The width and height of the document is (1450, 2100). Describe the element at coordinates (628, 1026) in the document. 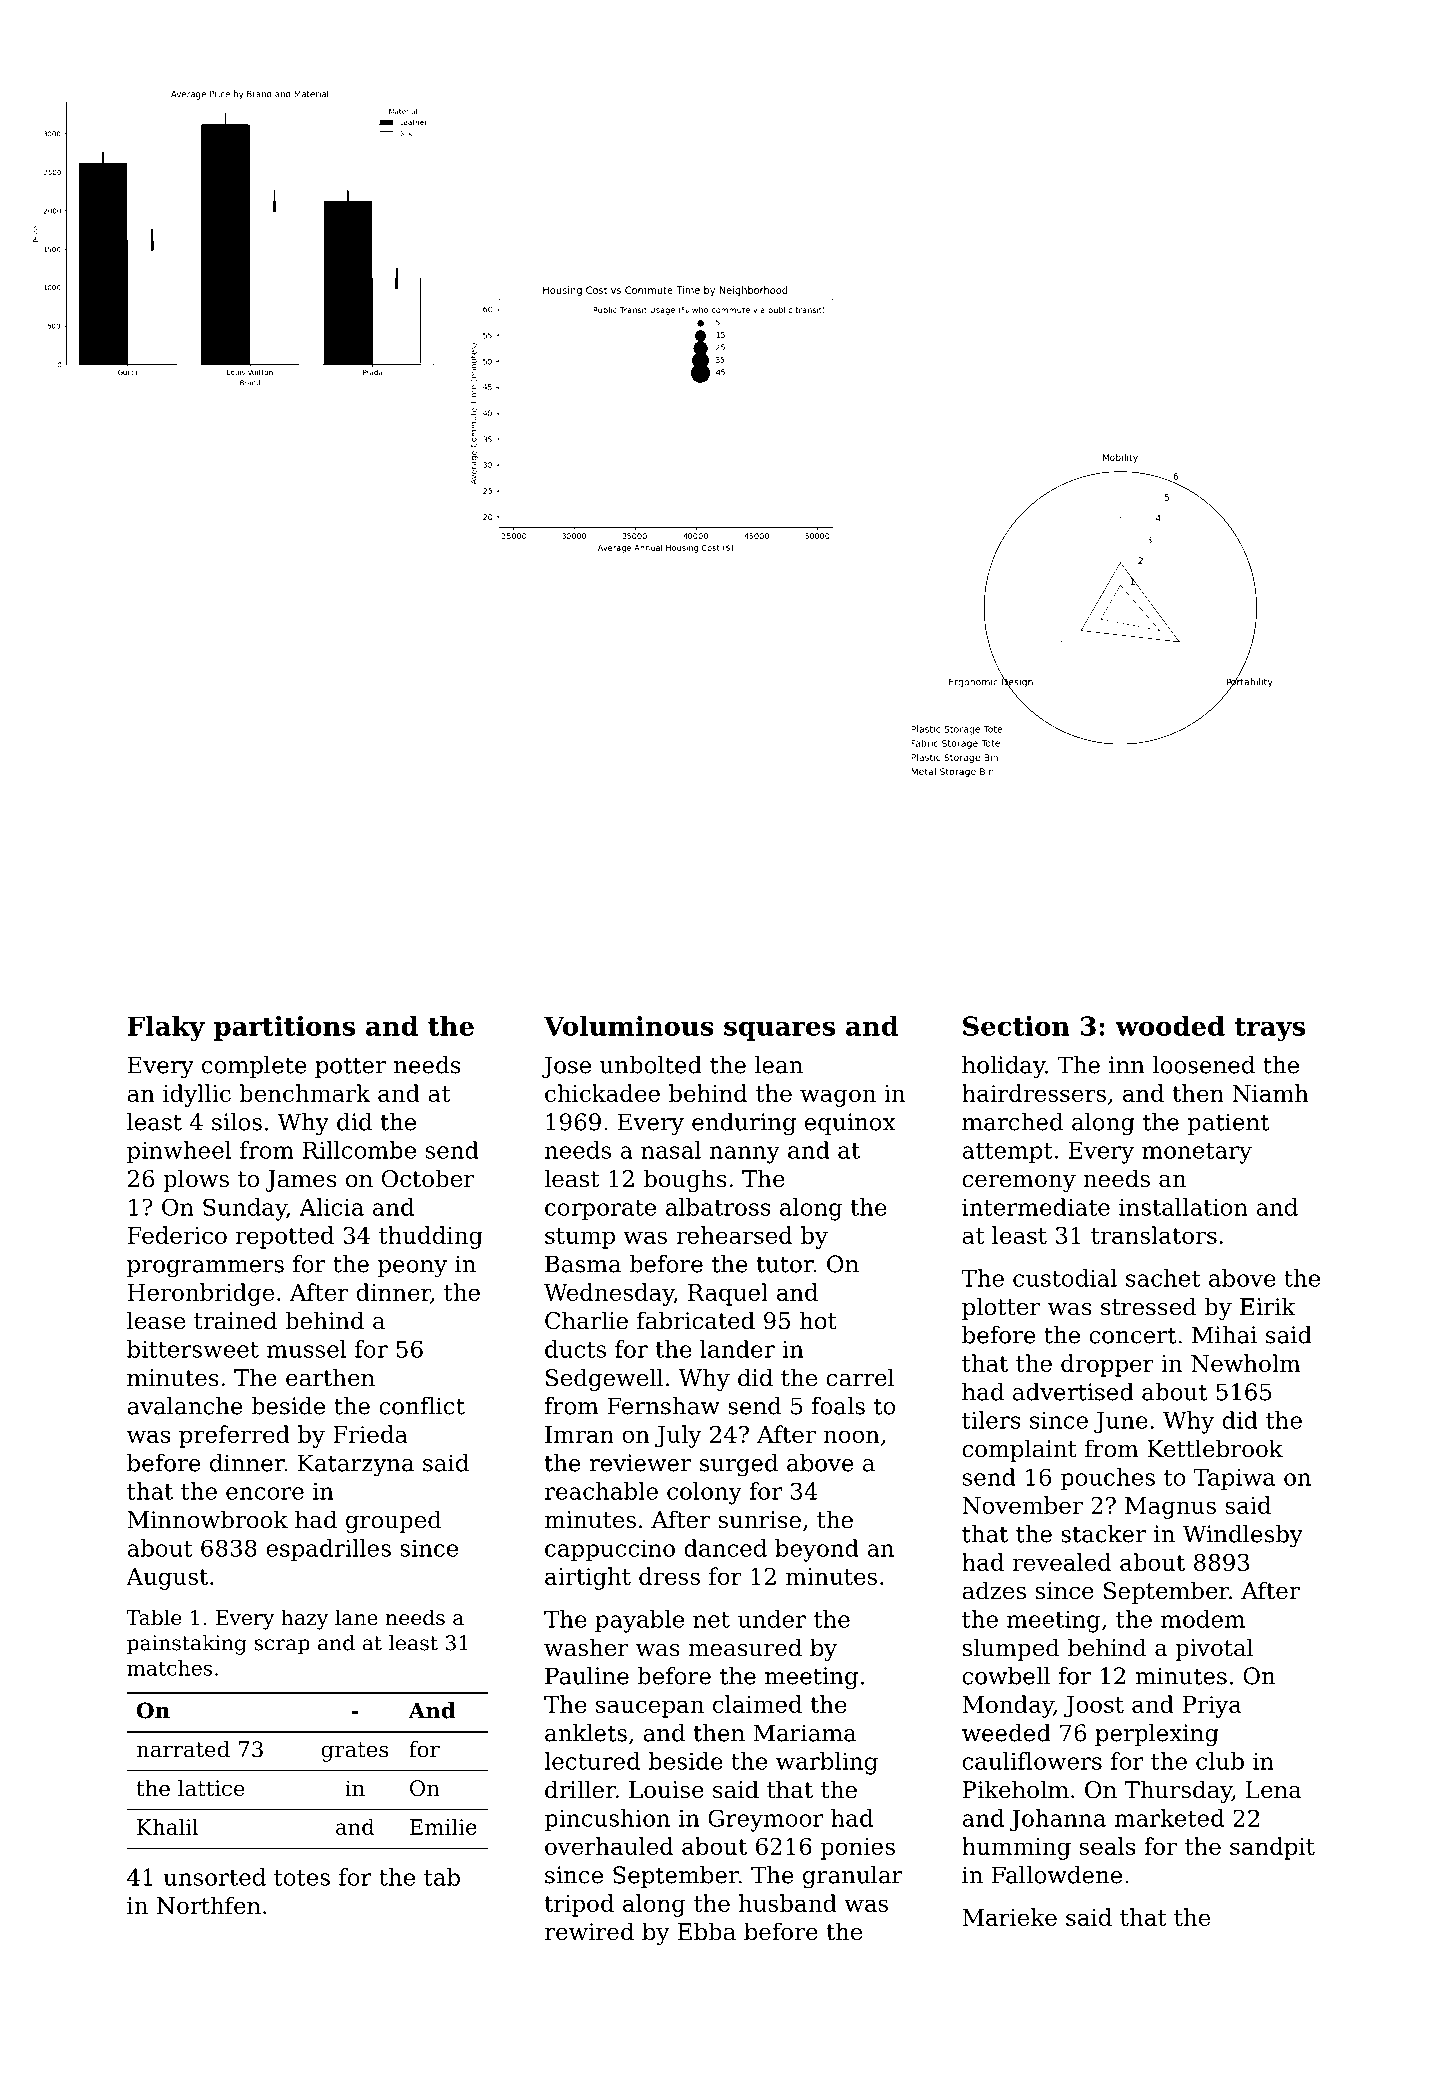

I see `Voluminous` at that location.
